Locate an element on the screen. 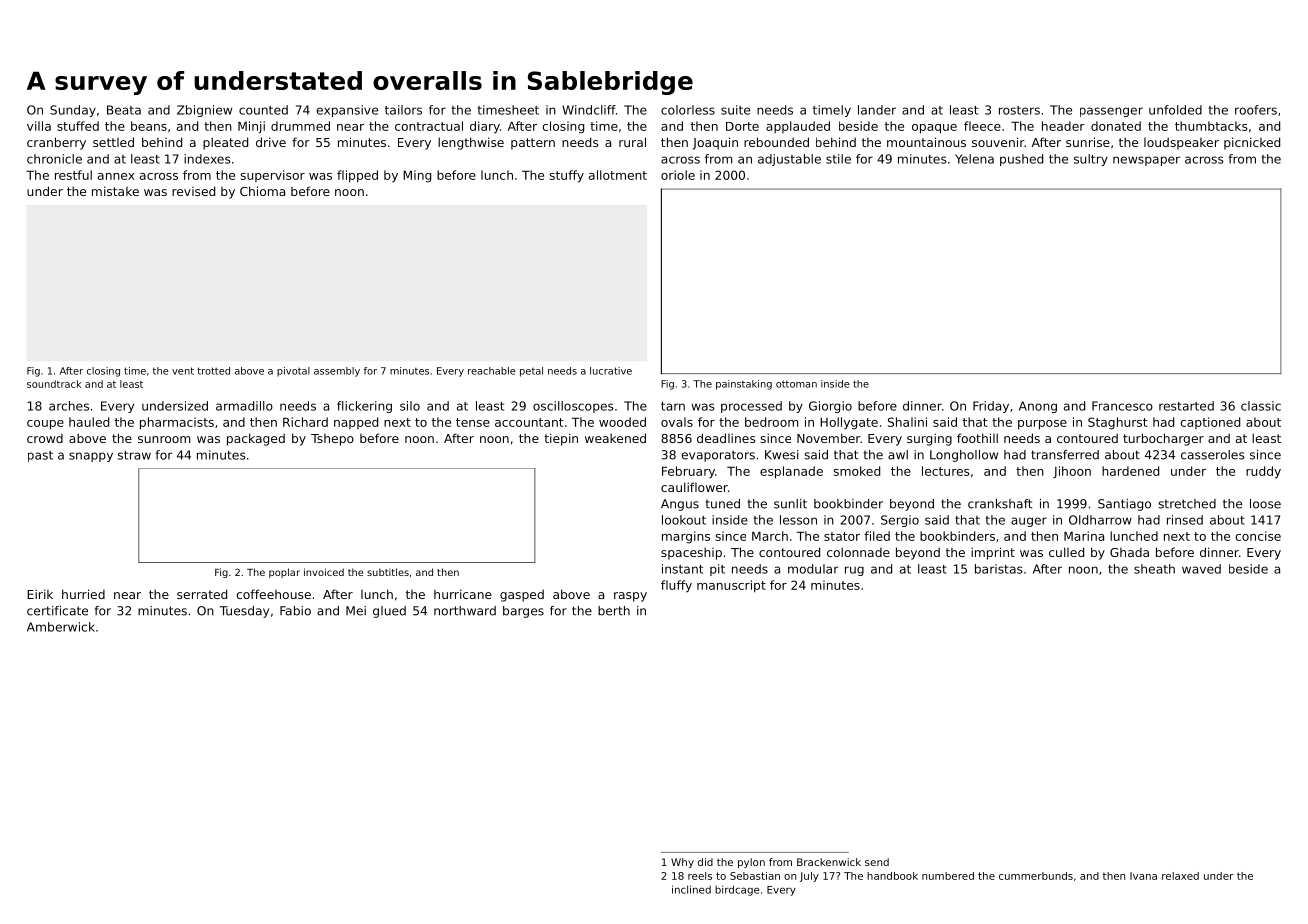 This screenshot has width=1308, height=924. glued is located at coordinates (389, 612).
